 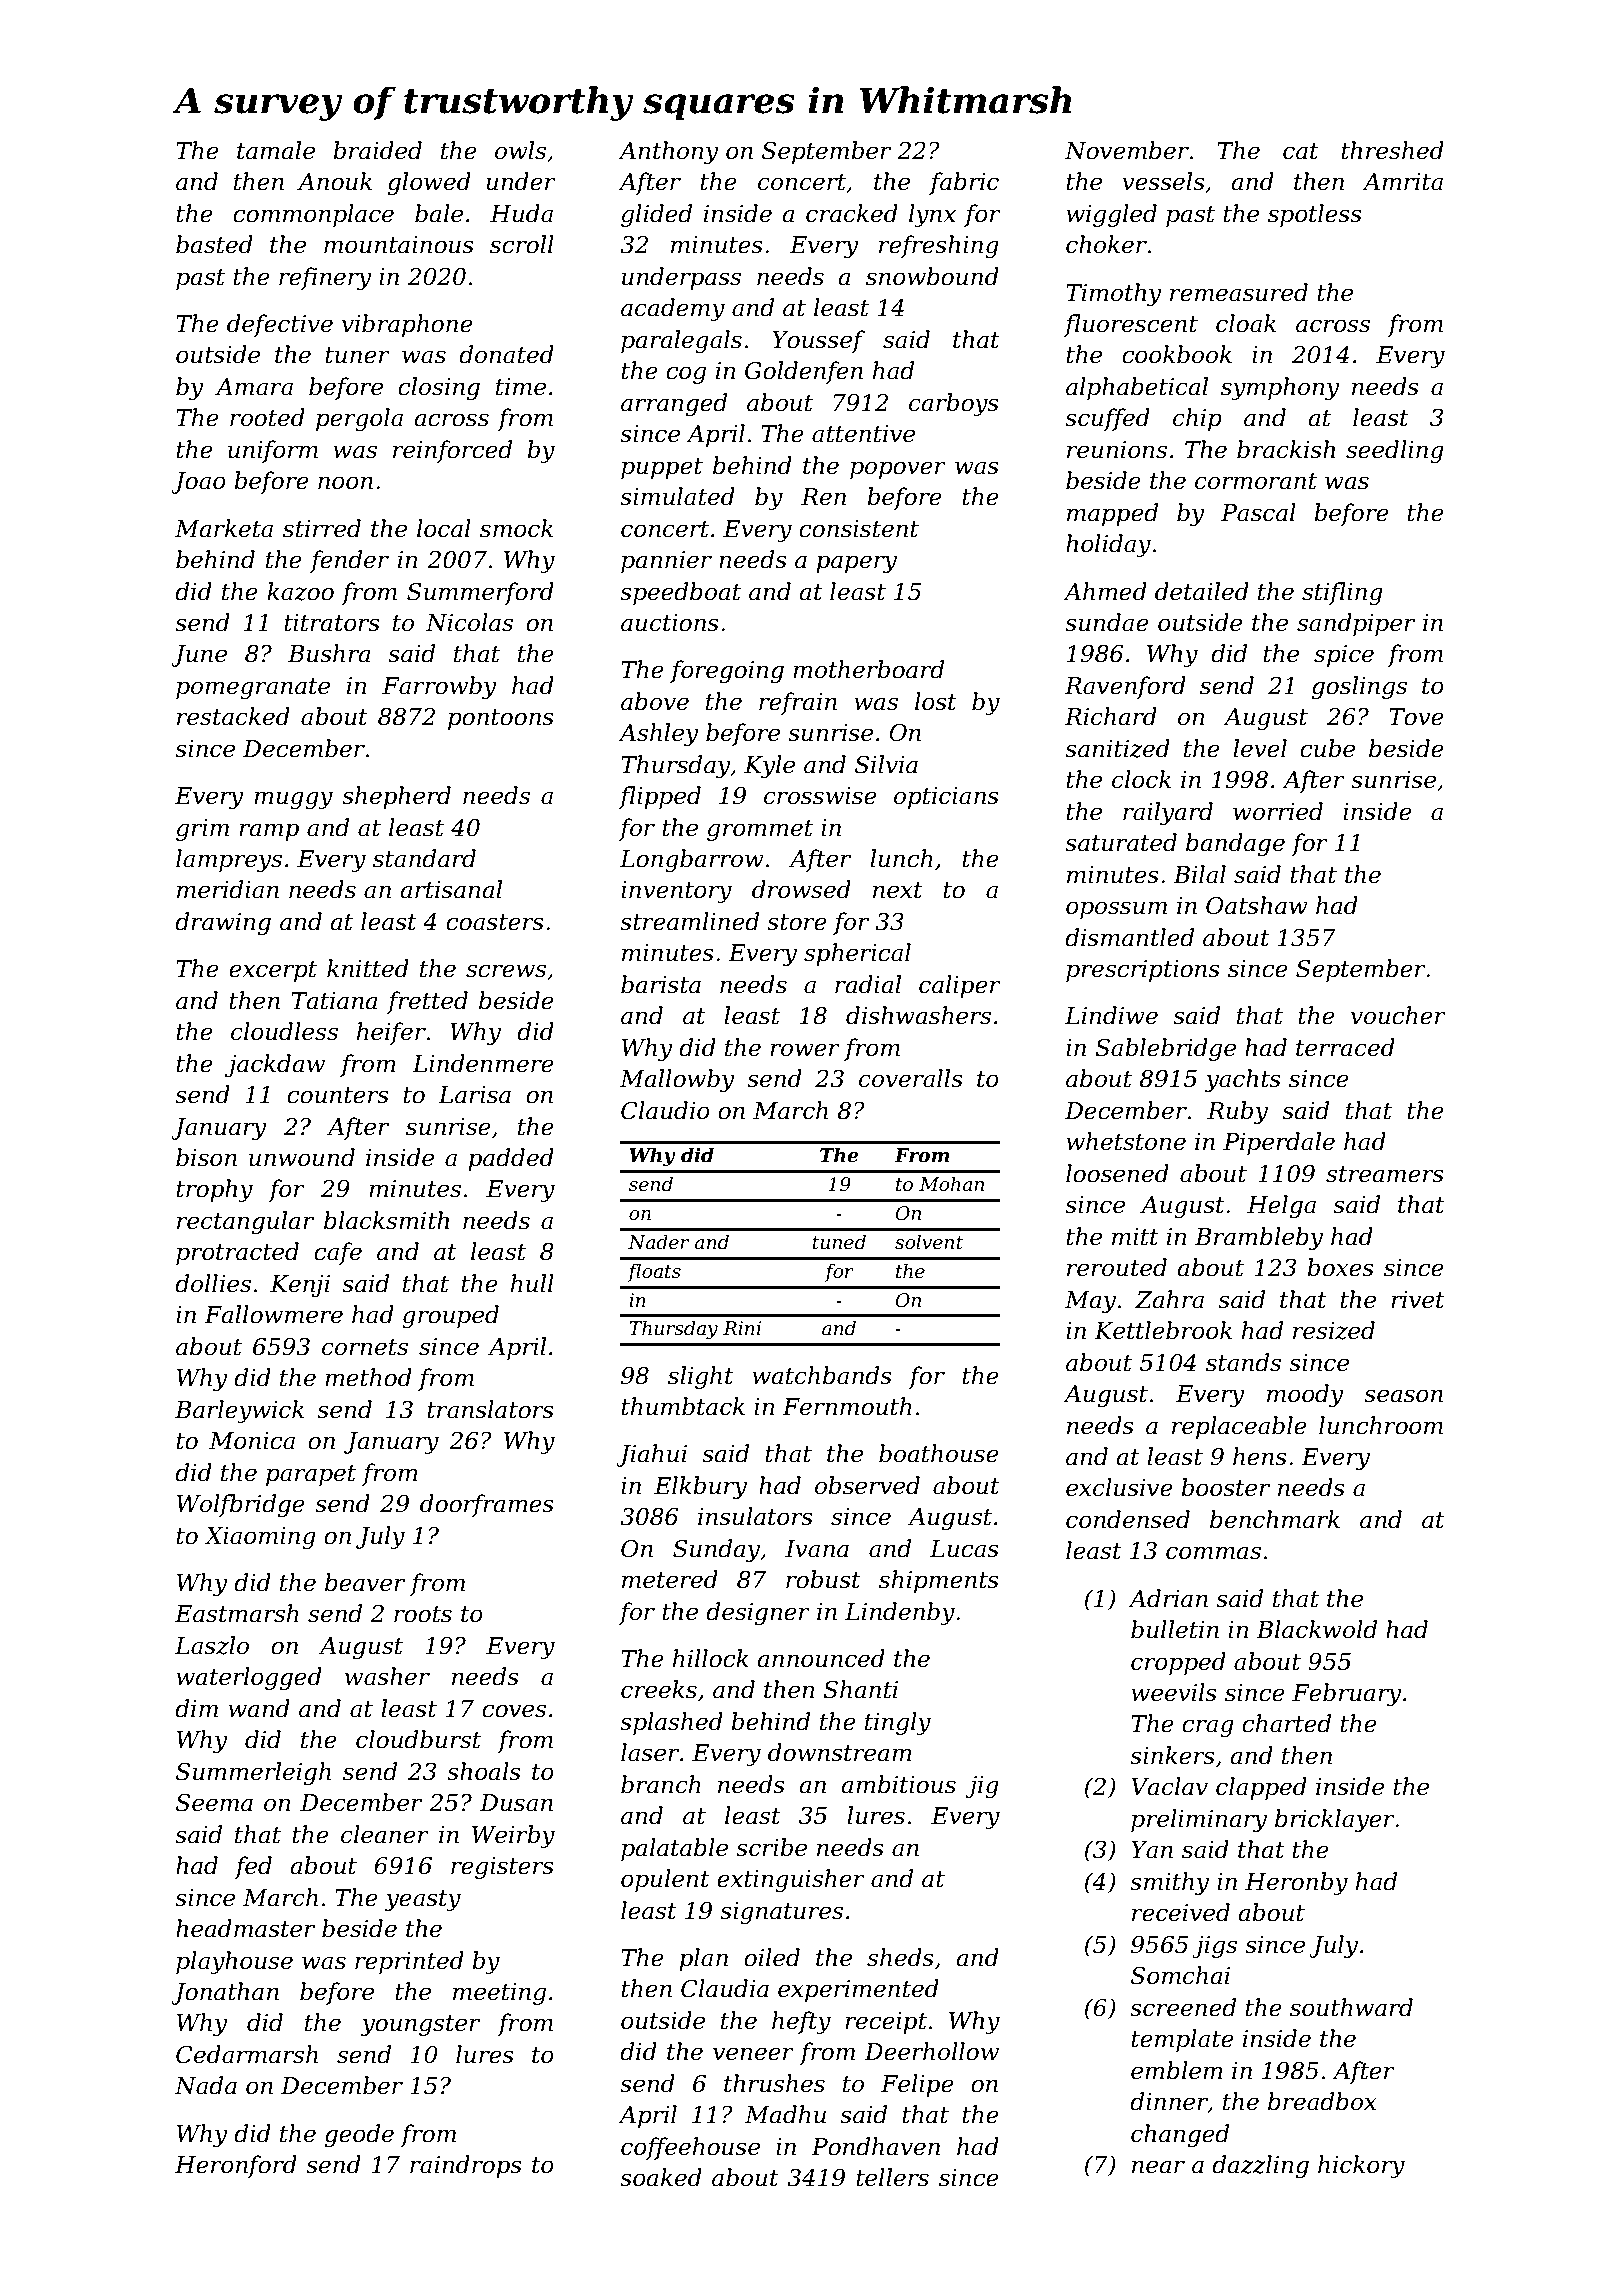 What do you see at coordinates (1398, 1015) in the image?
I see `voucher` at bounding box center [1398, 1015].
